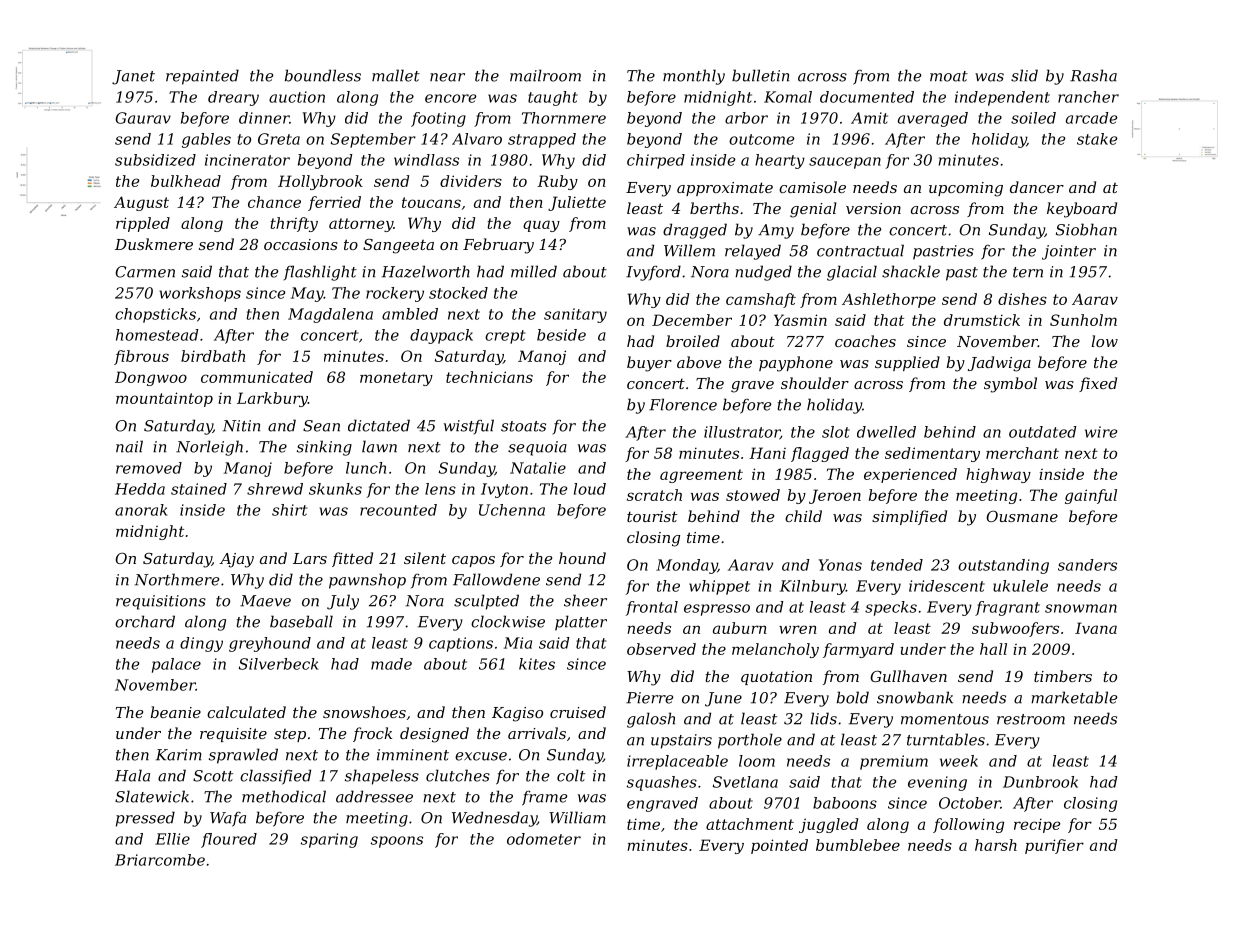 This screenshot has width=1233, height=952. Describe the element at coordinates (201, 644) in the screenshot. I see `dingy` at that location.
